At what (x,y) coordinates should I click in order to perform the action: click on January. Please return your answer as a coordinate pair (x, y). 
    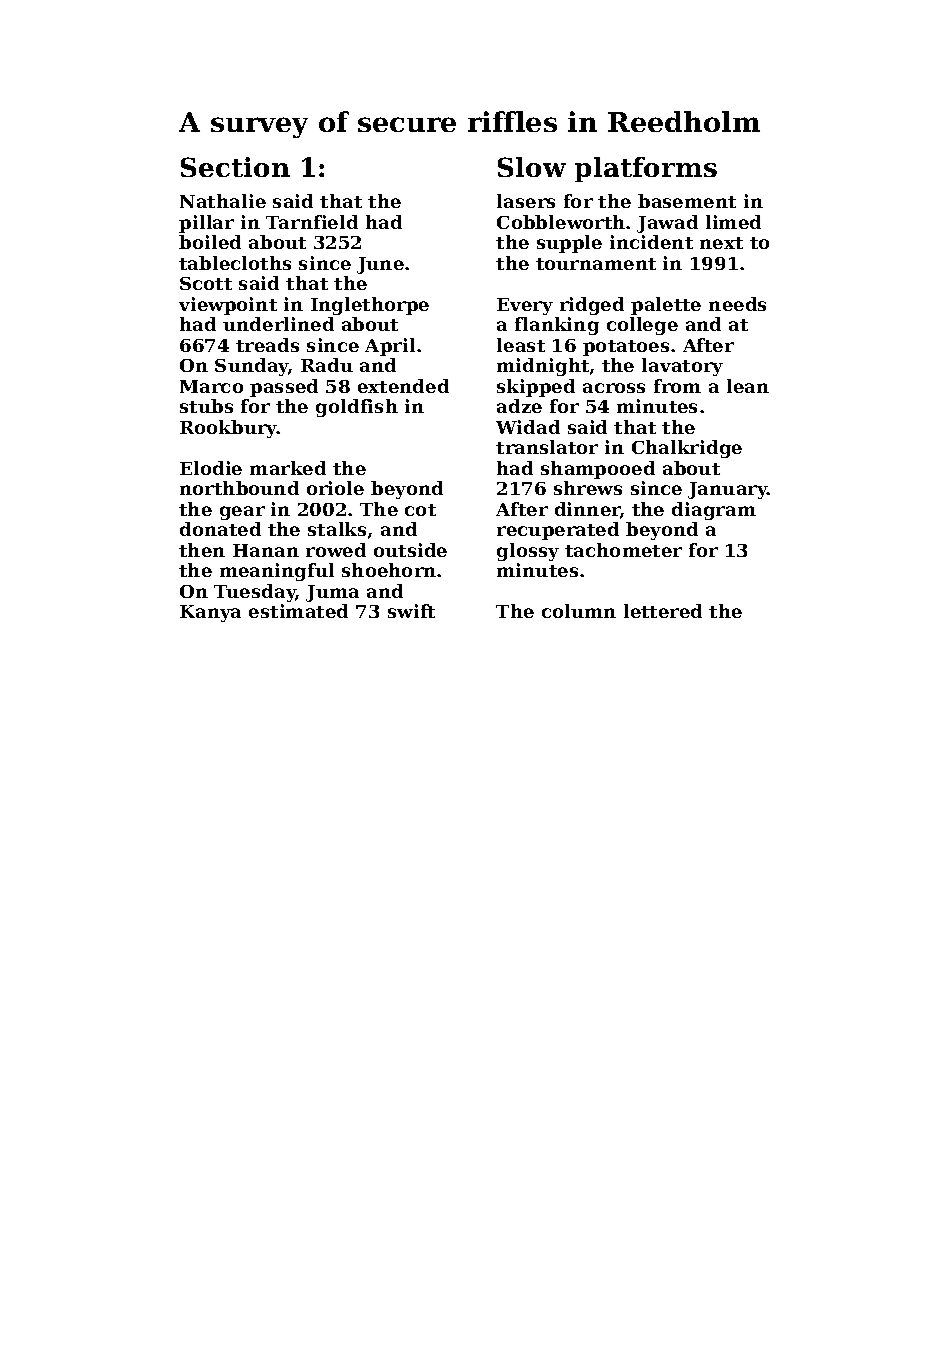
    Looking at the image, I should click on (728, 490).
